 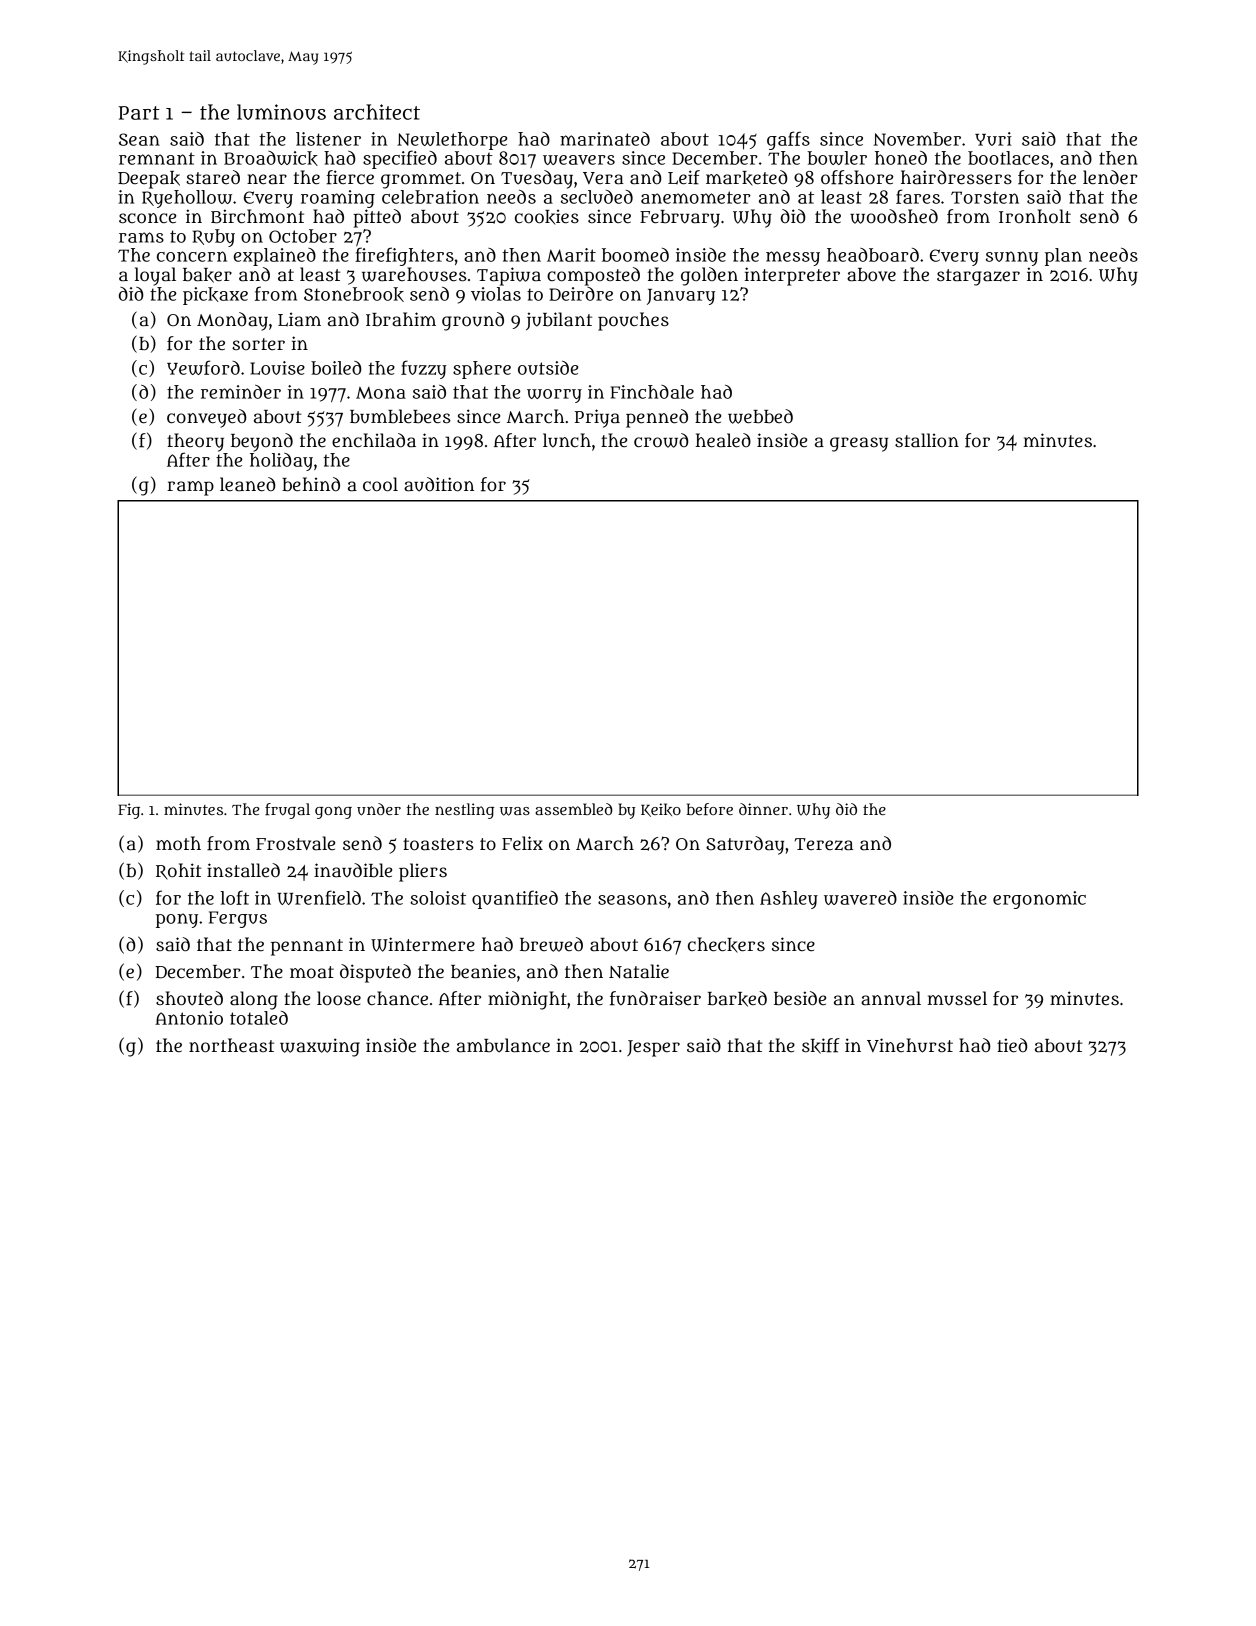 What do you see at coordinates (190, 488) in the page?
I see `ramp` at bounding box center [190, 488].
